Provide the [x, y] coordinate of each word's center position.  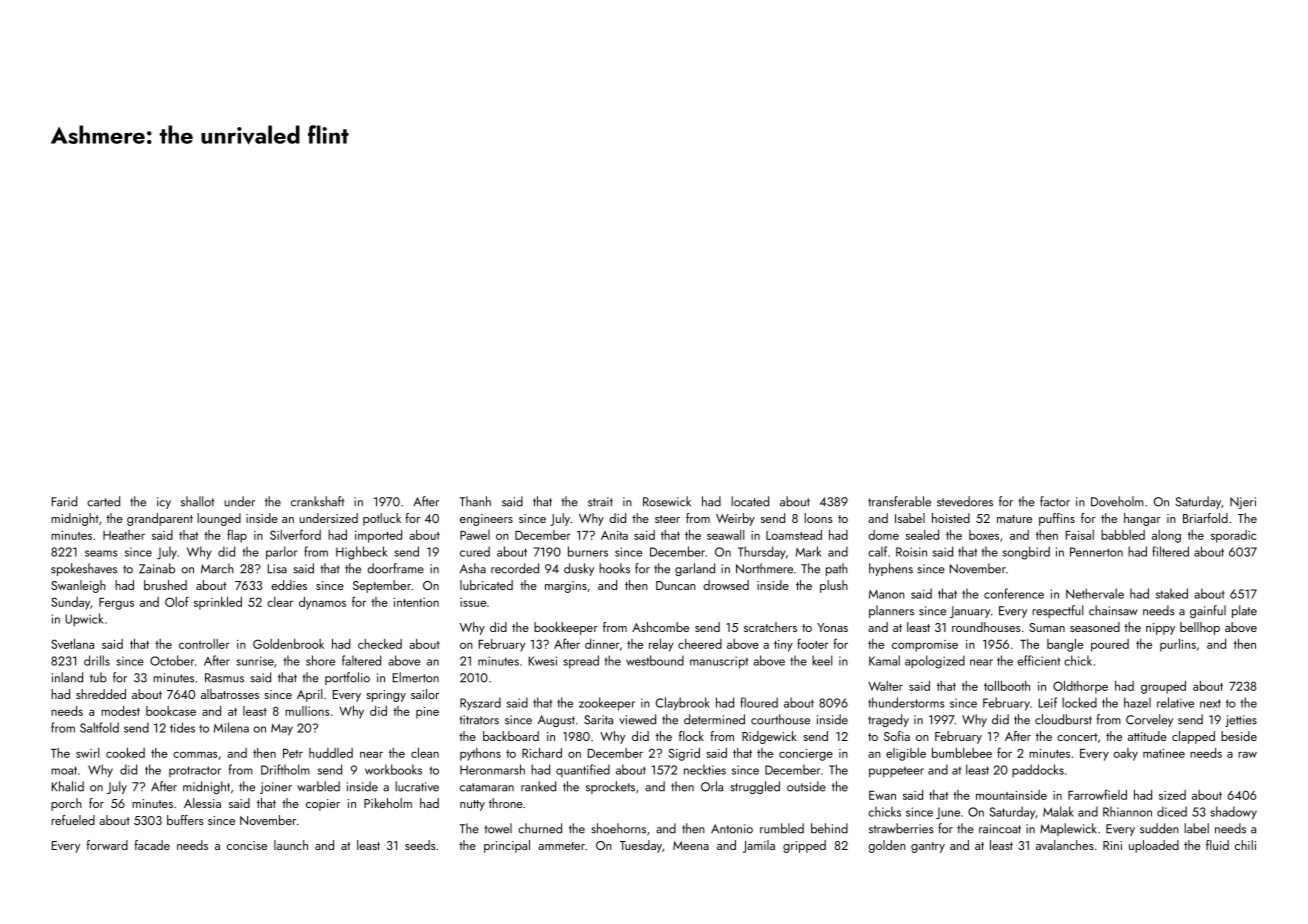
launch [291, 845]
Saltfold [99, 727]
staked [1172, 593]
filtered [1170, 551]
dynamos [322, 603]
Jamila [759, 846]
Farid [64, 501]
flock [691, 736]
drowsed [726, 585]
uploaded [1154, 846]
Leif [1048, 702]
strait [600, 502]
